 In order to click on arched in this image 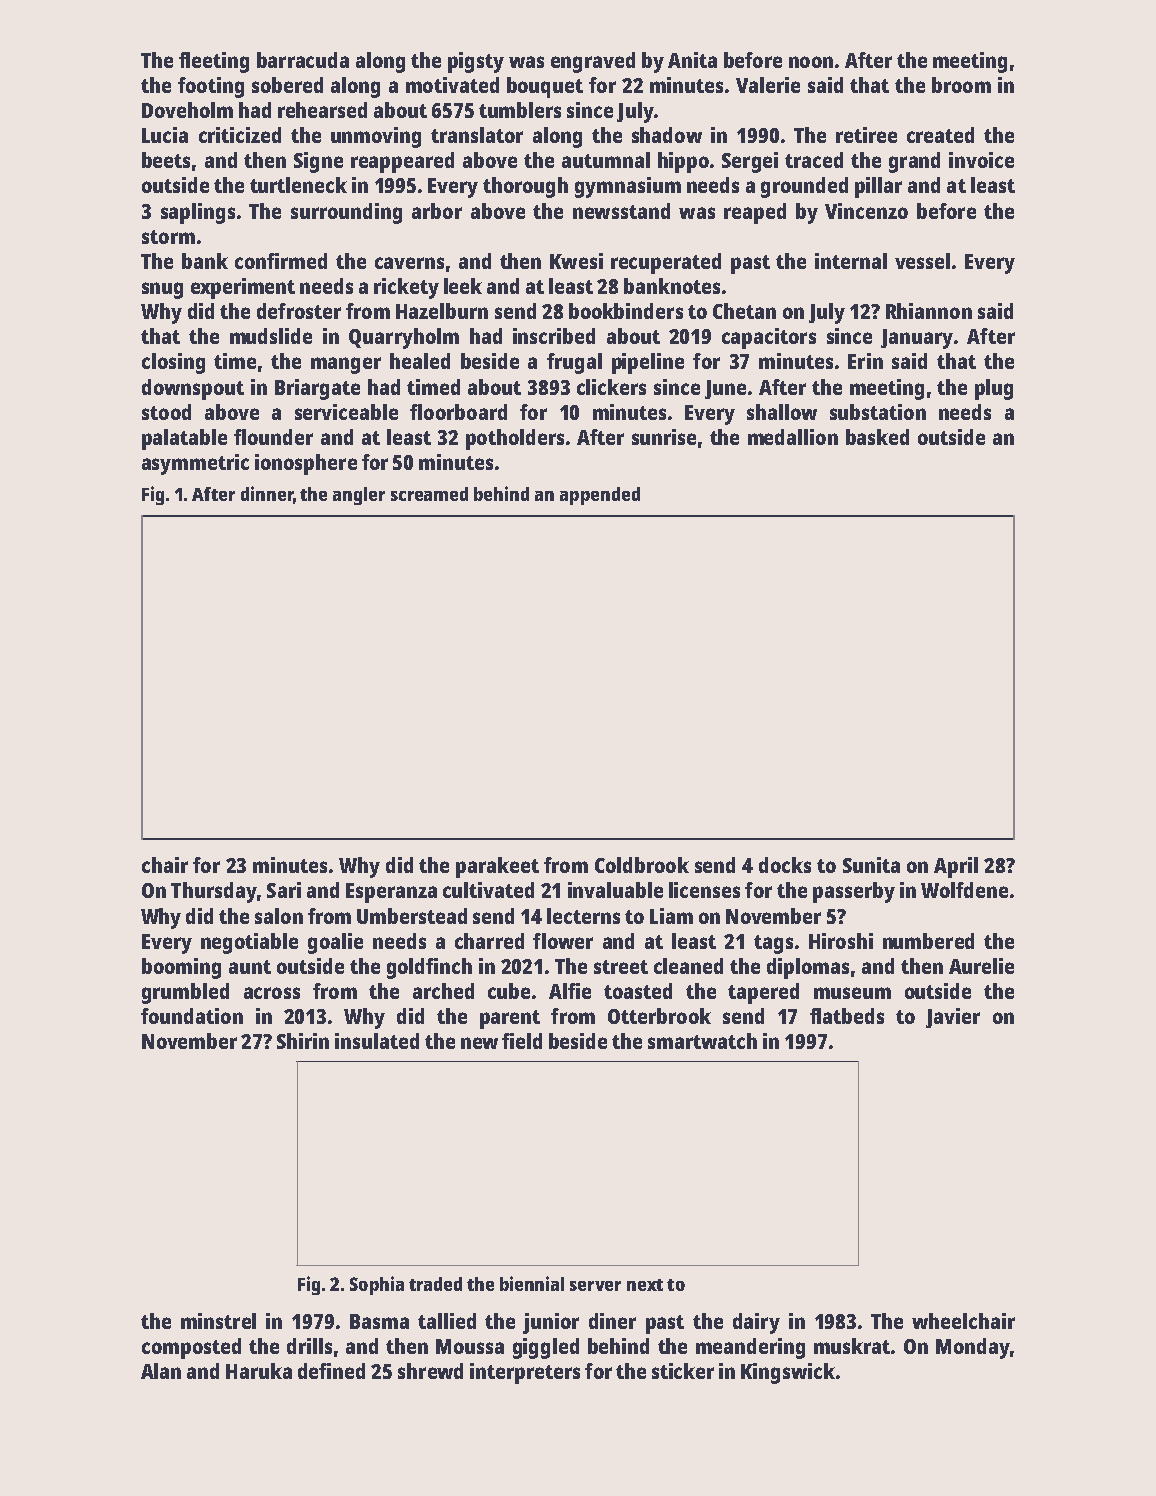, I will do `click(443, 991)`.
